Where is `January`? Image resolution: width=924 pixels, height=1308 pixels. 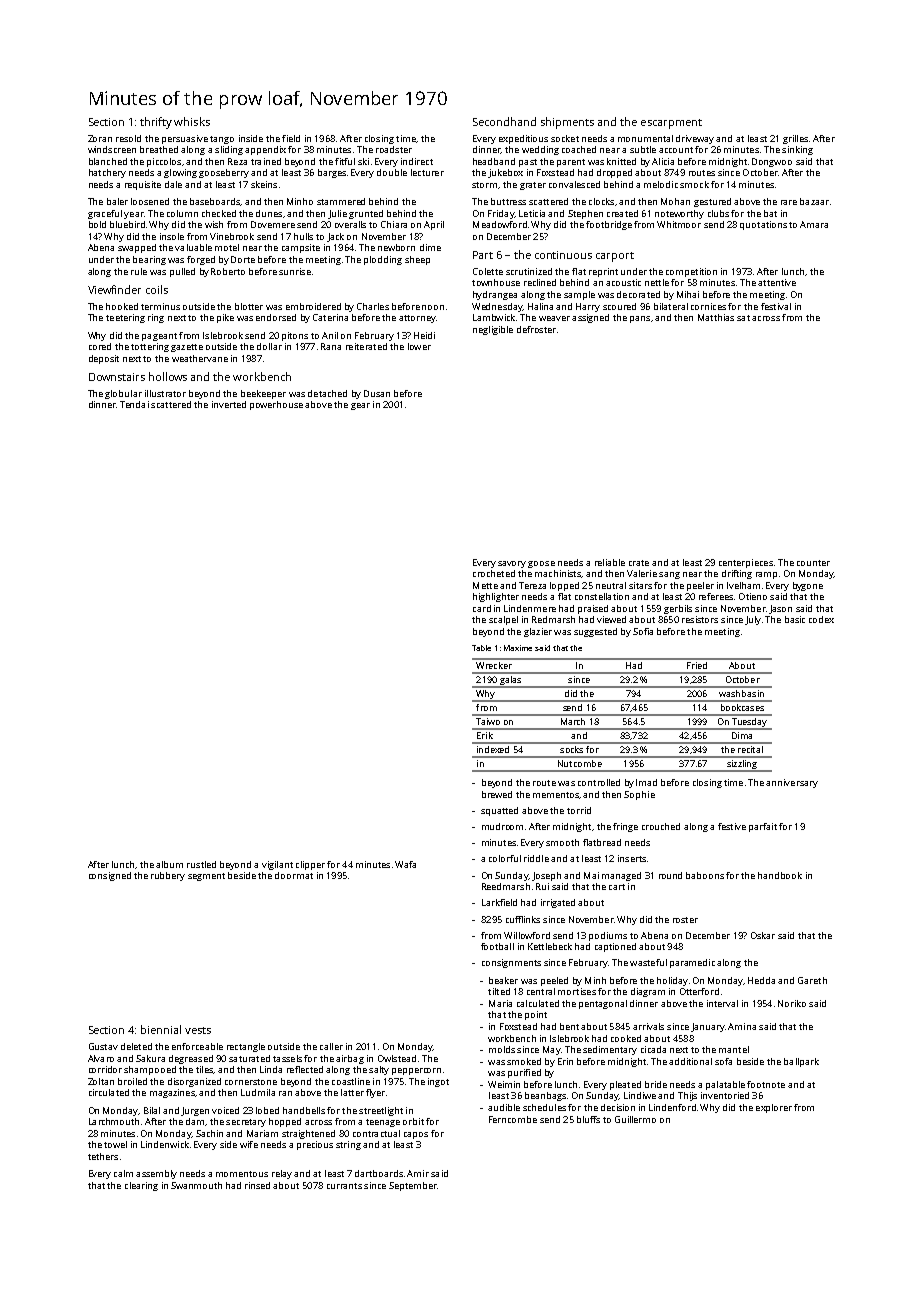 January is located at coordinates (708, 1027).
